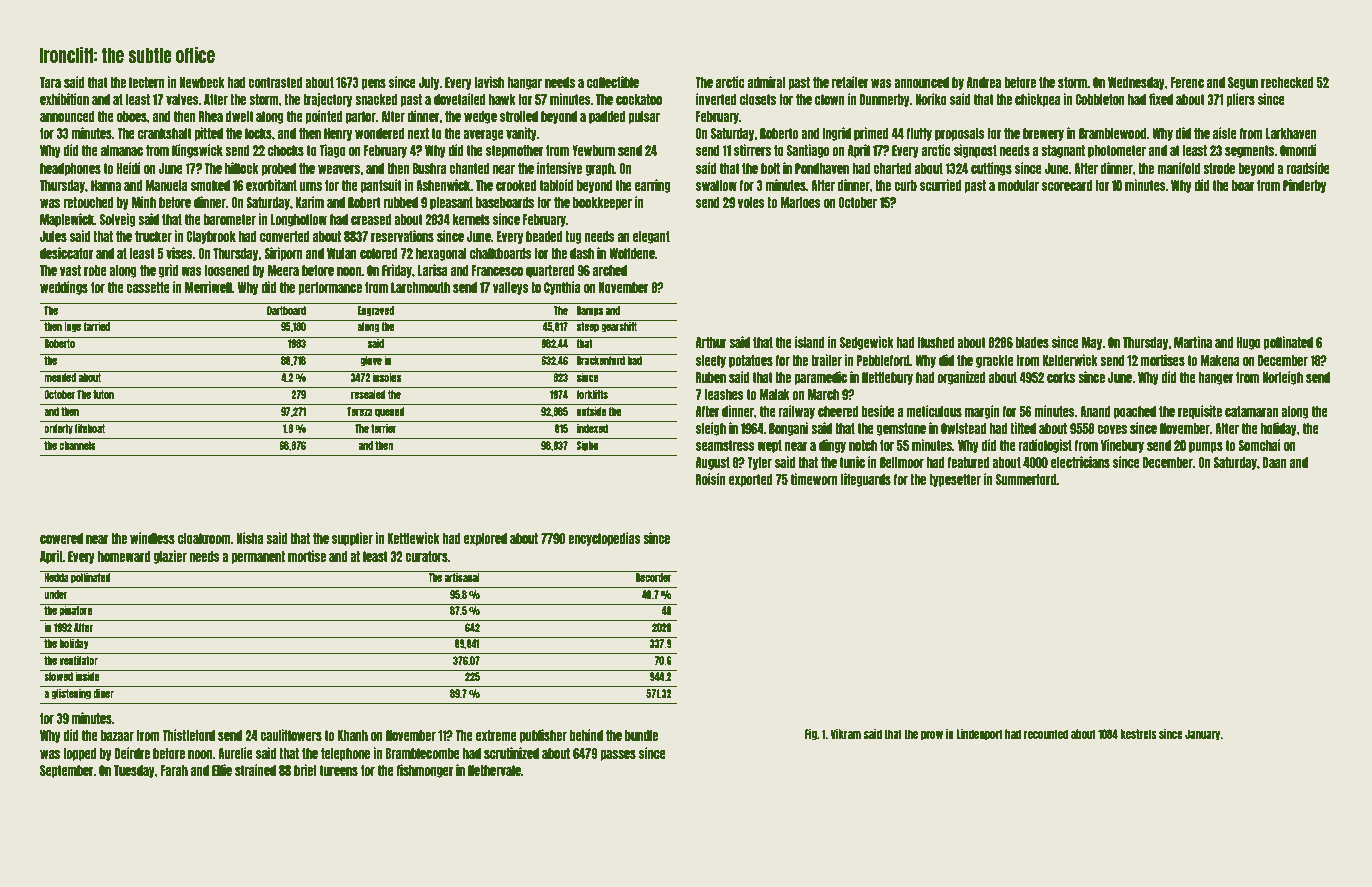  I want to click on Summerford, so click(1026, 479).
